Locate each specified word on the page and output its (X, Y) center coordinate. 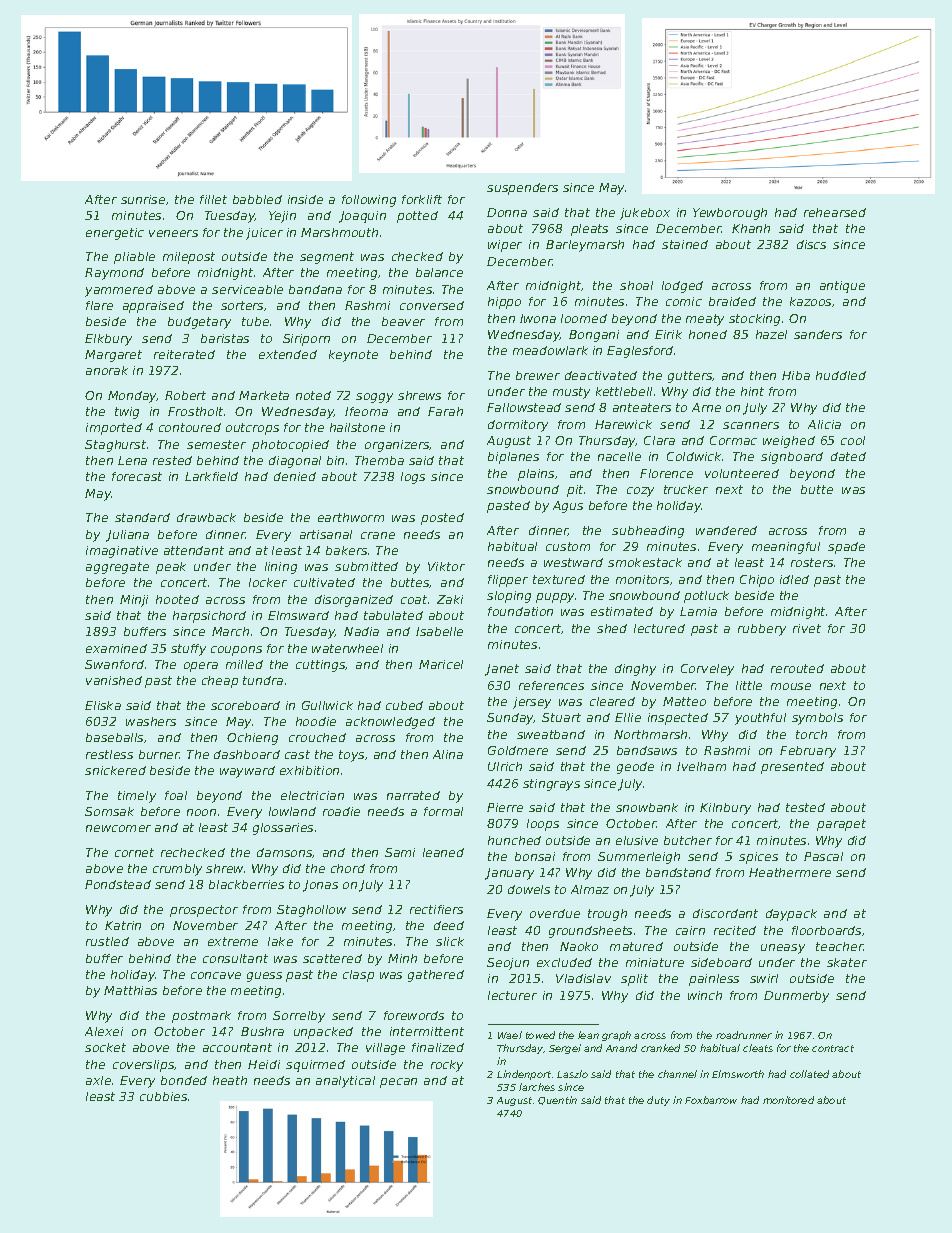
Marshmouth (339, 232)
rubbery (762, 630)
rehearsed (835, 212)
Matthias (130, 990)
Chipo (757, 581)
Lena (132, 460)
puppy (555, 598)
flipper (508, 581)
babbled (257, 199)
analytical (345, 1082)
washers (151, 721)
